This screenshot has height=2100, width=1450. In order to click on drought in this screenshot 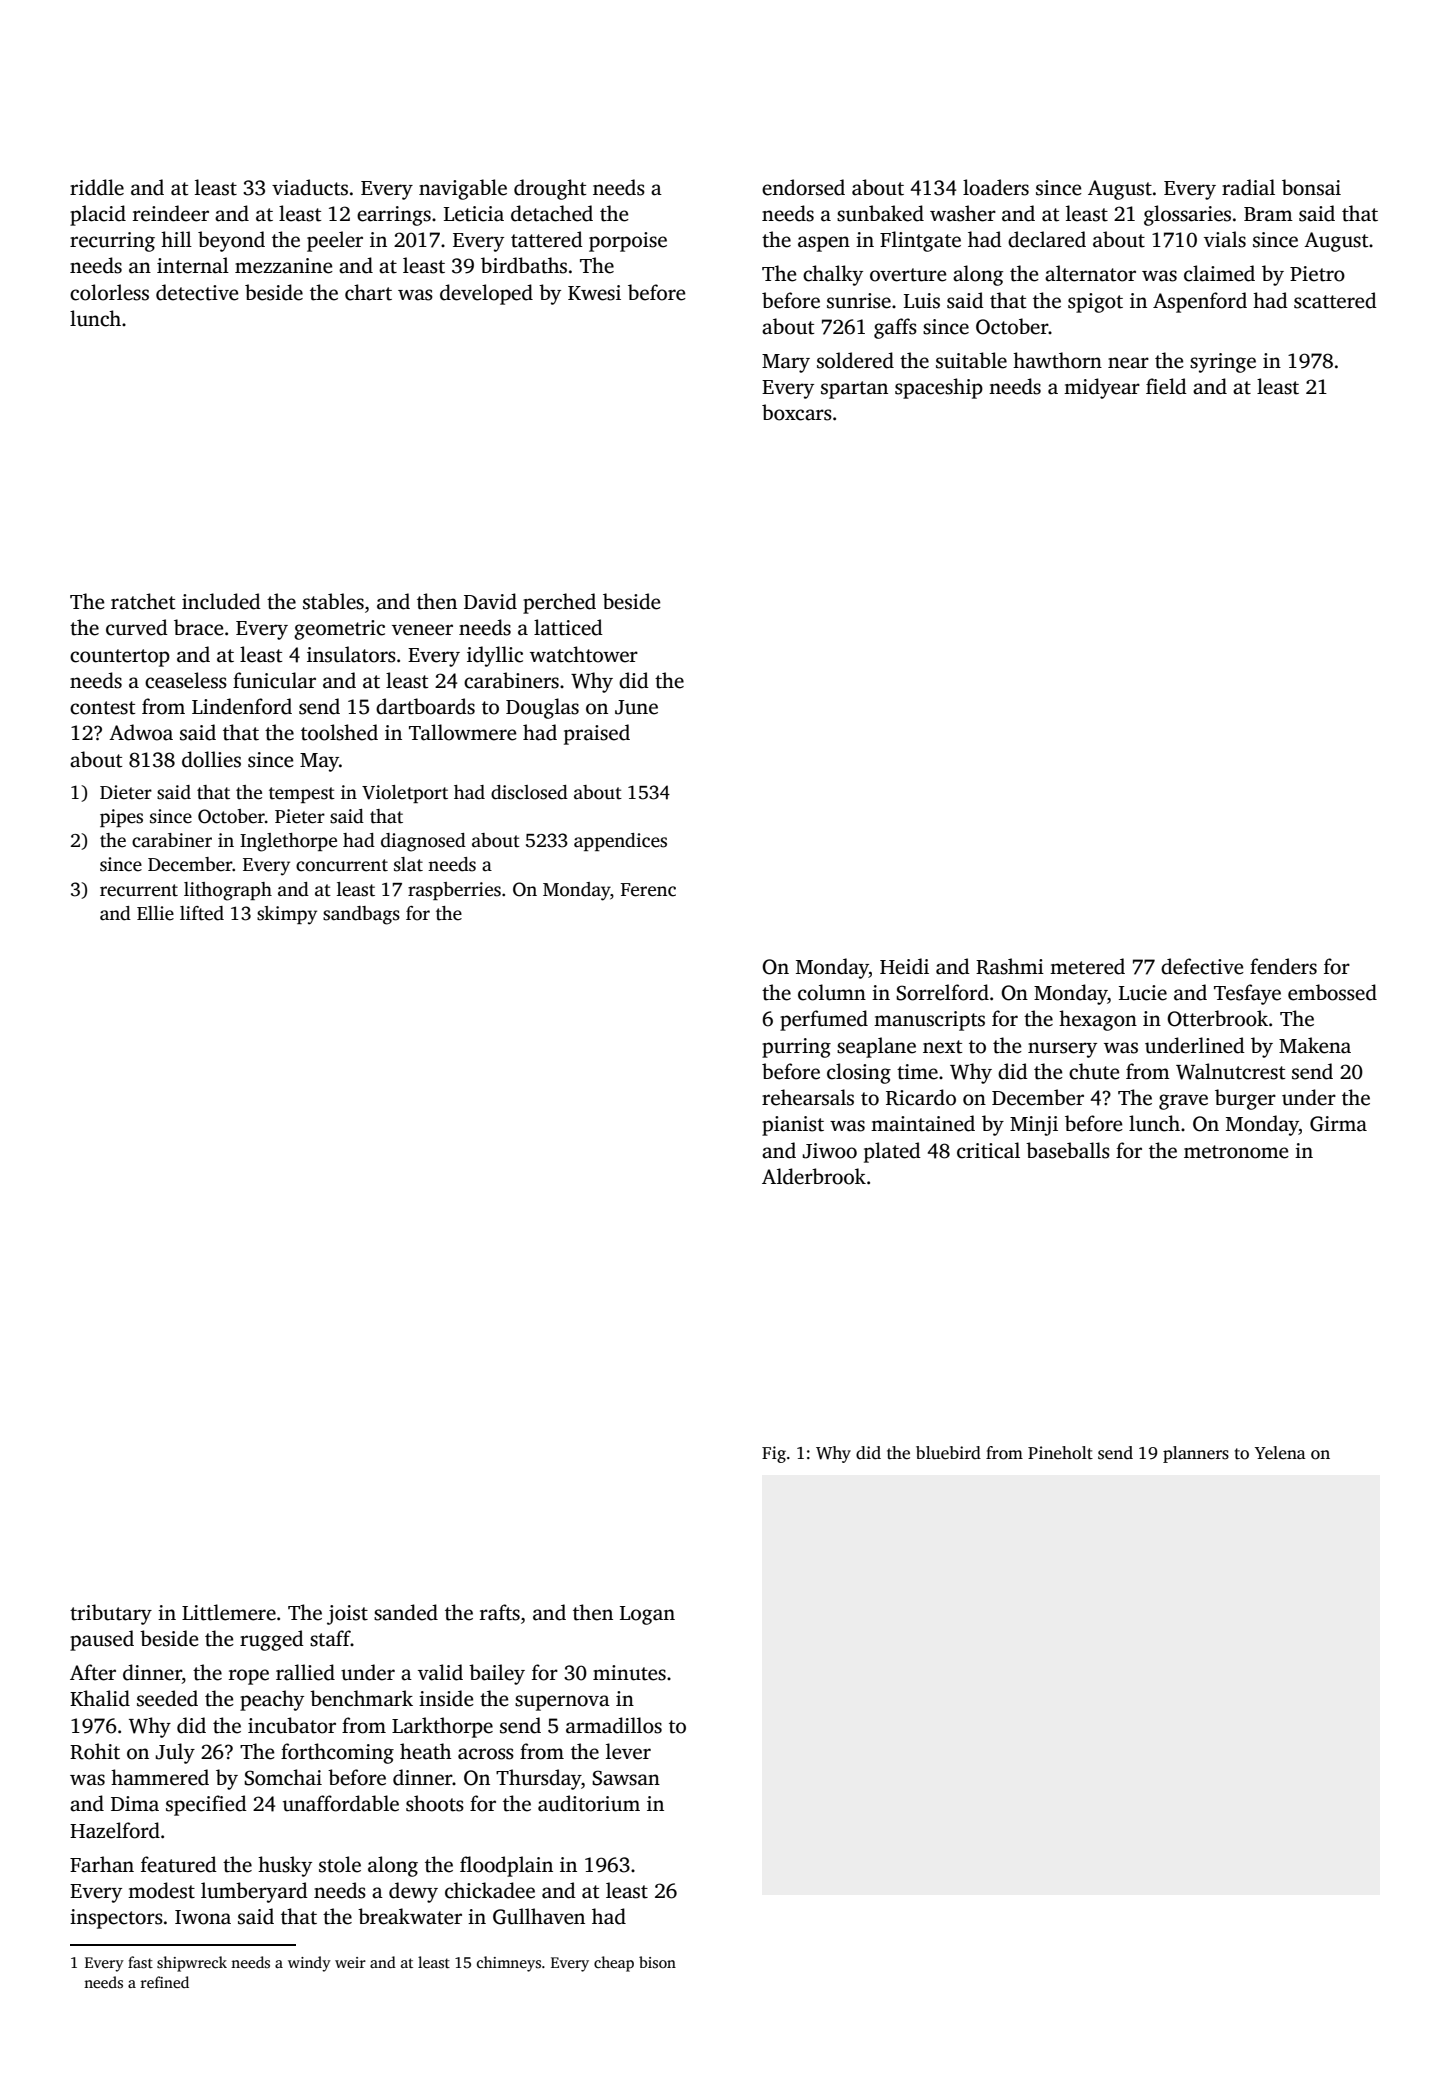, I will do `click(550, 189)`.
